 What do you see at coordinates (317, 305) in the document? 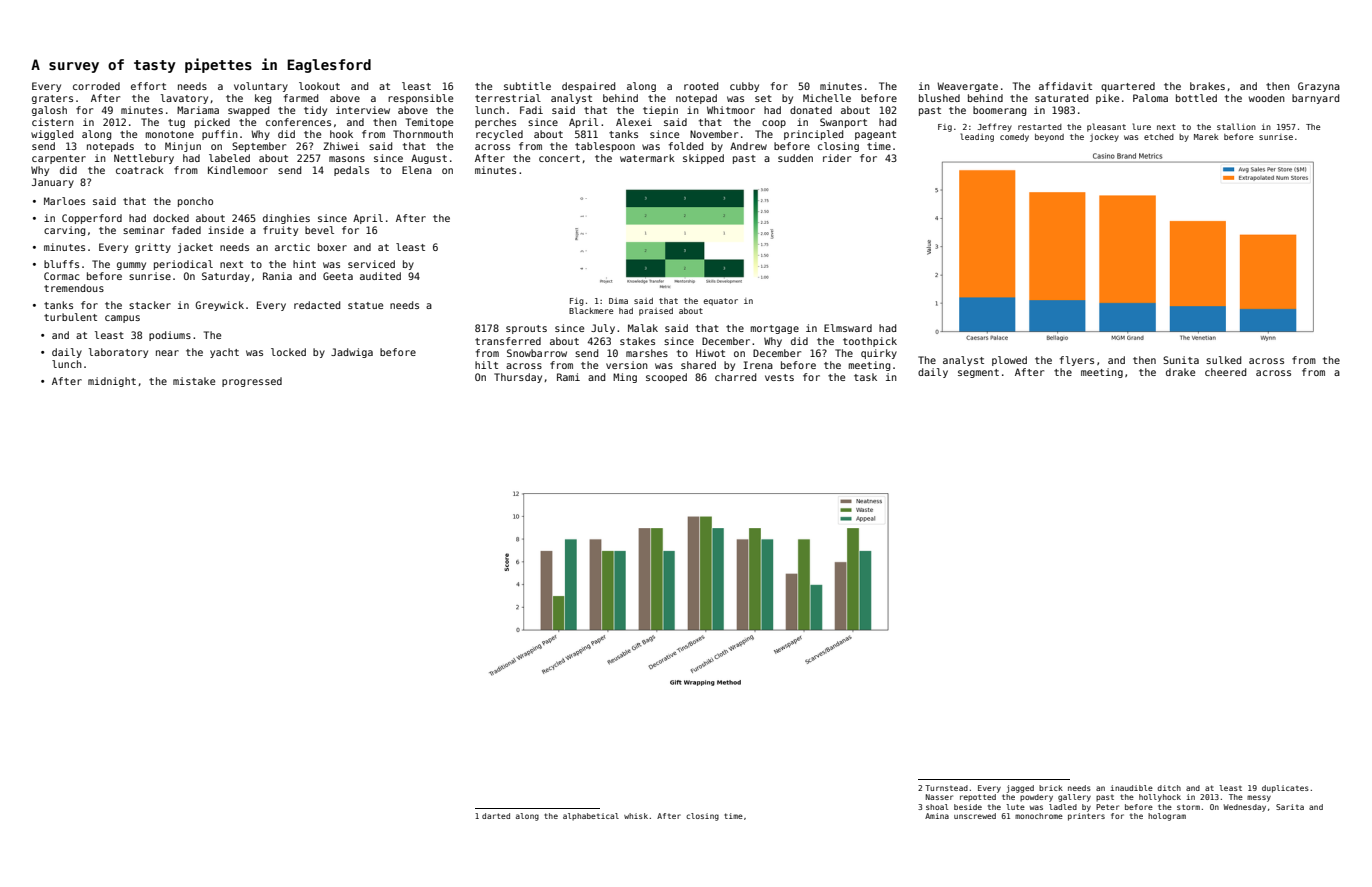
I see `redacted` at bounding box center [317, 305].
